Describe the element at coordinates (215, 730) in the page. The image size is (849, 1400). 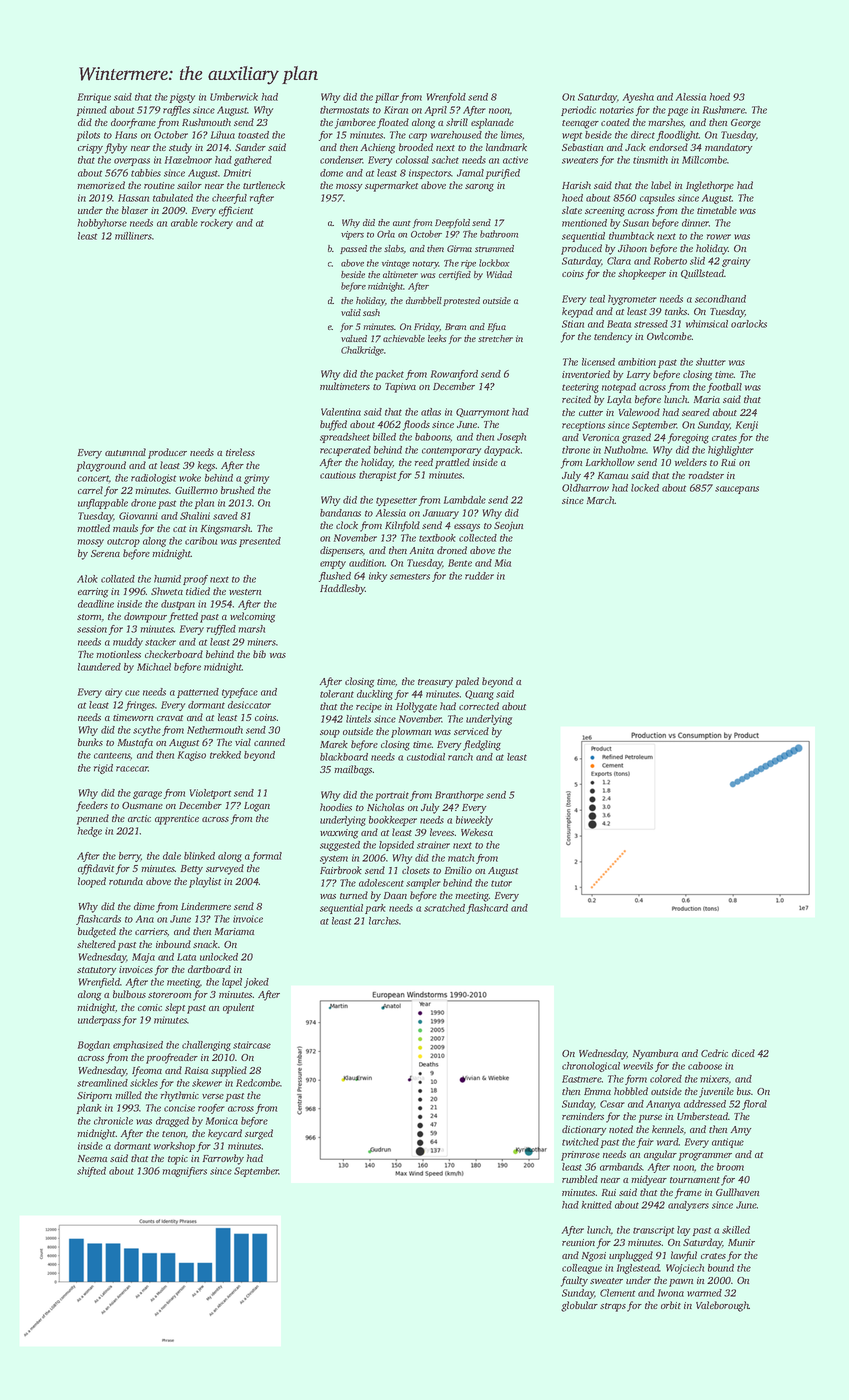
I see `Nethermouth` at that location.
